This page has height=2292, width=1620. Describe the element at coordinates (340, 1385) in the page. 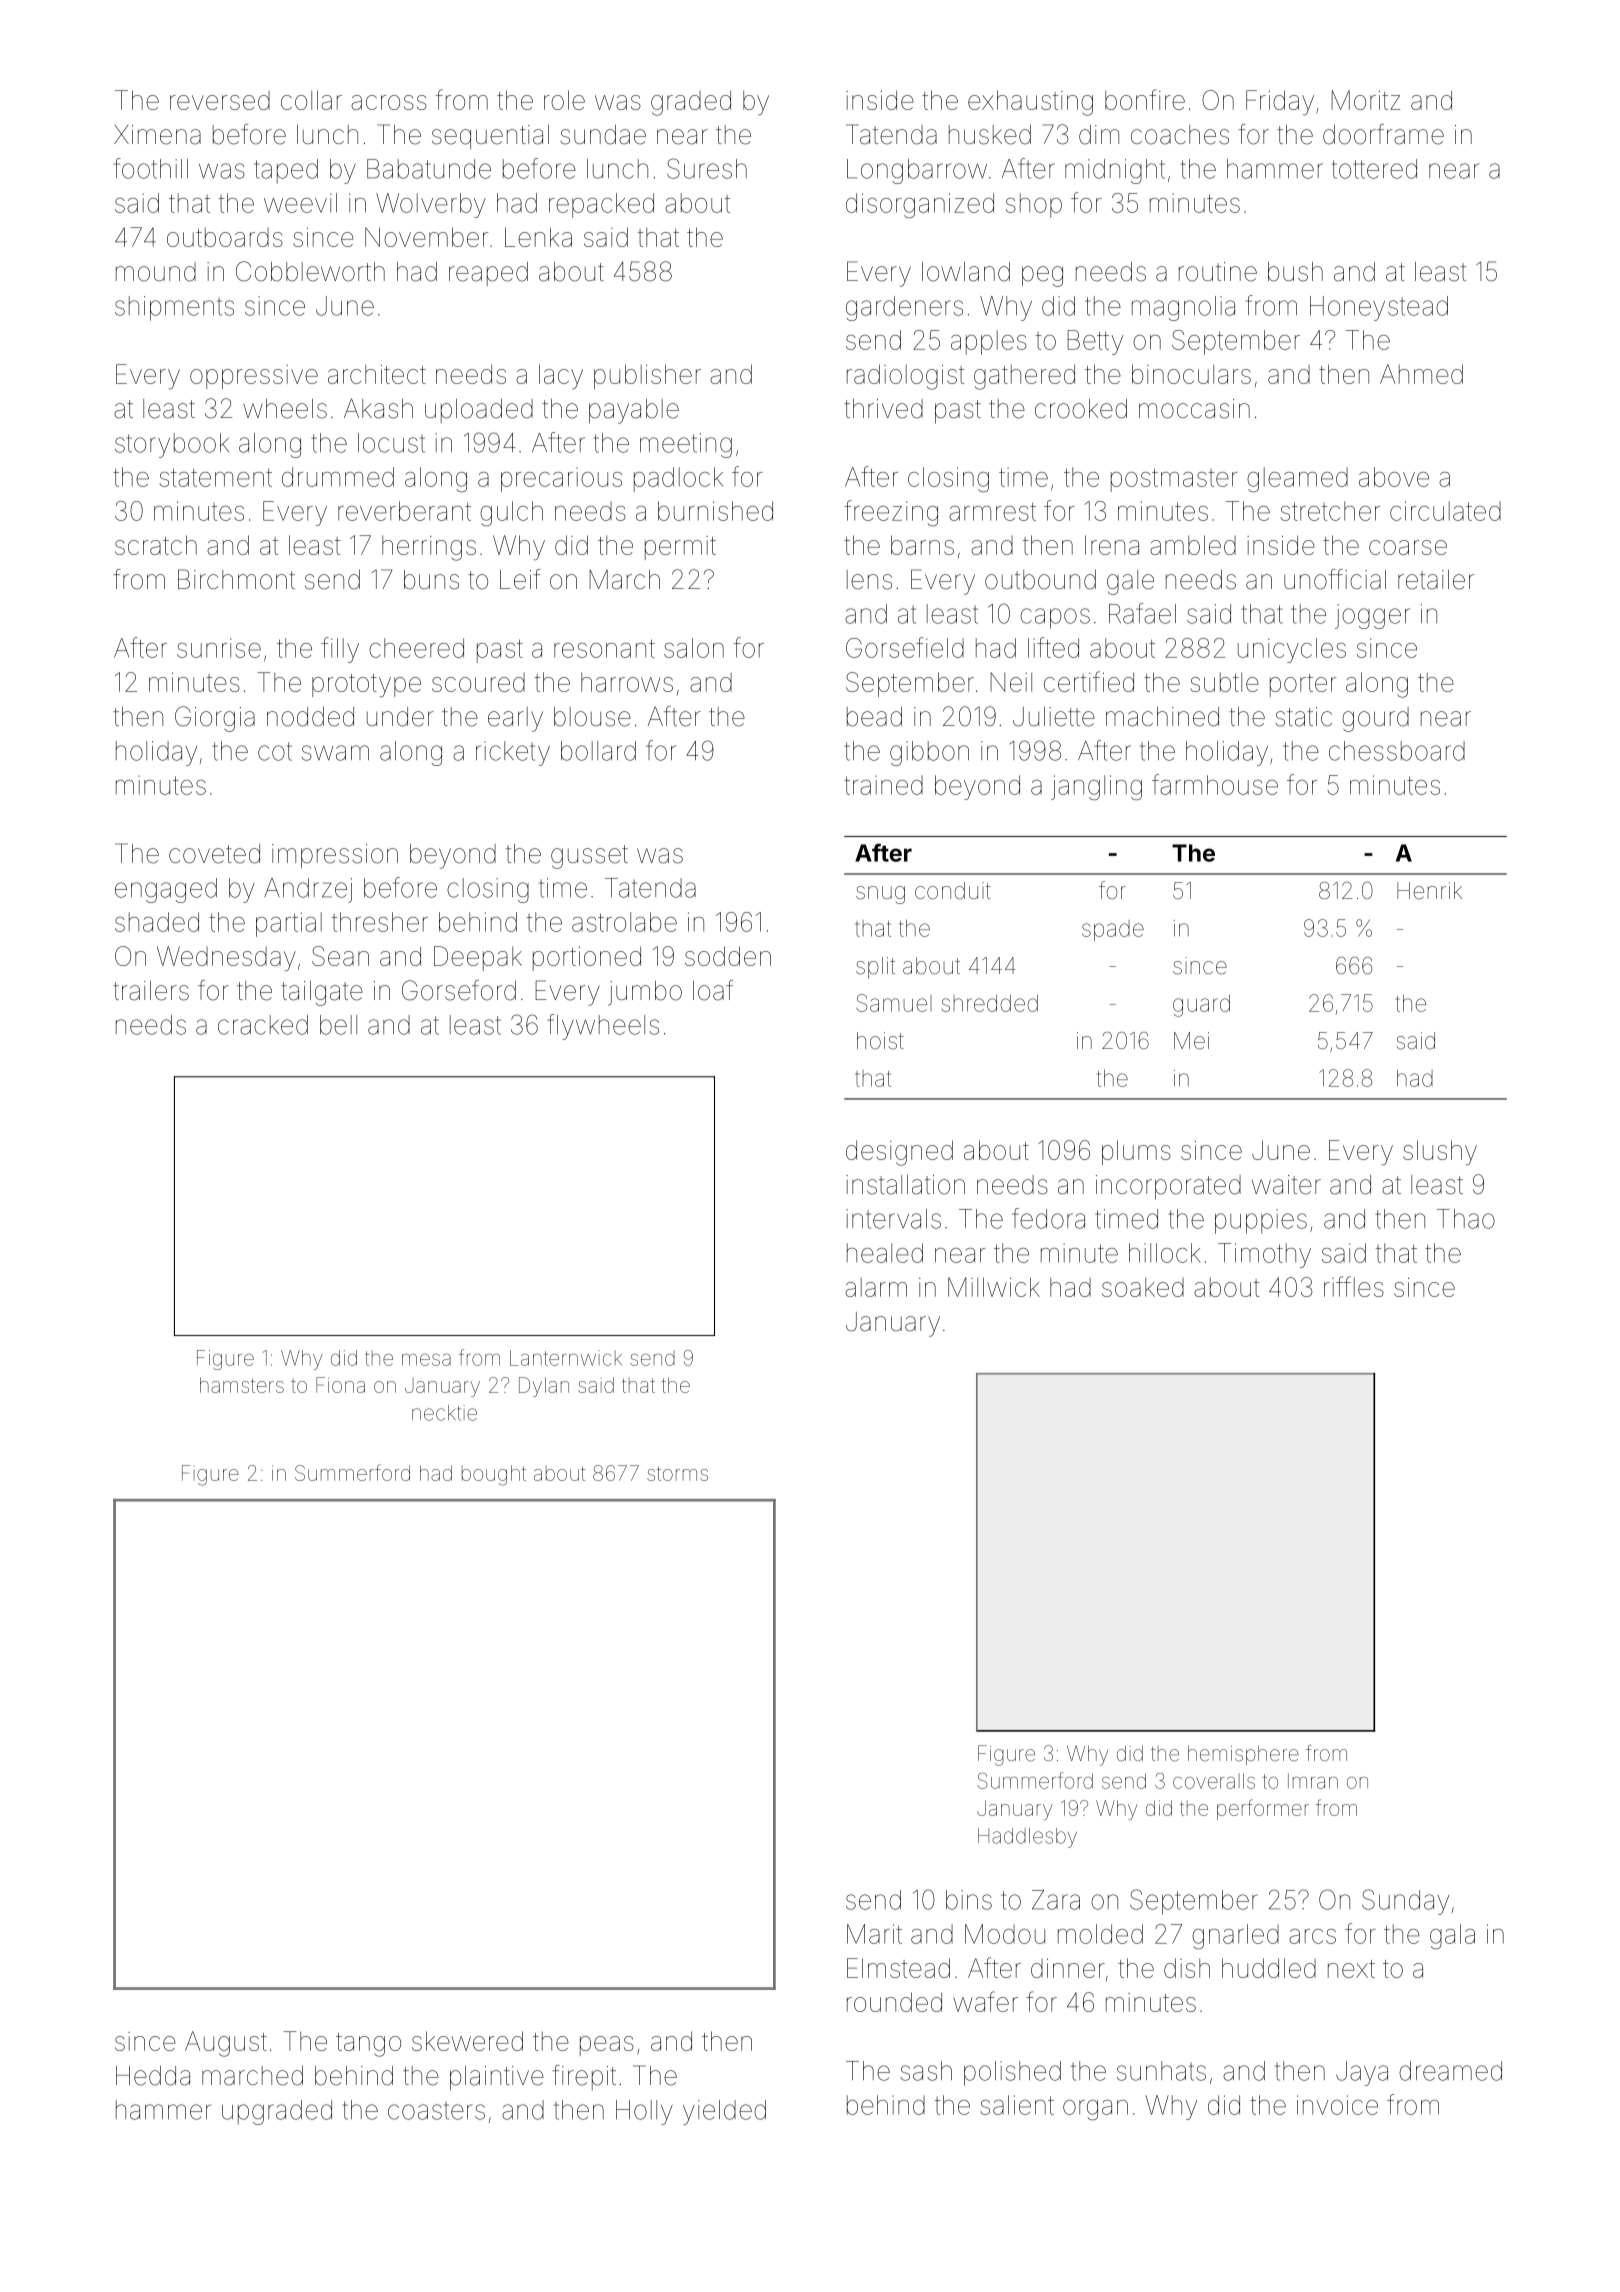

I see `Fiona` at that location.
